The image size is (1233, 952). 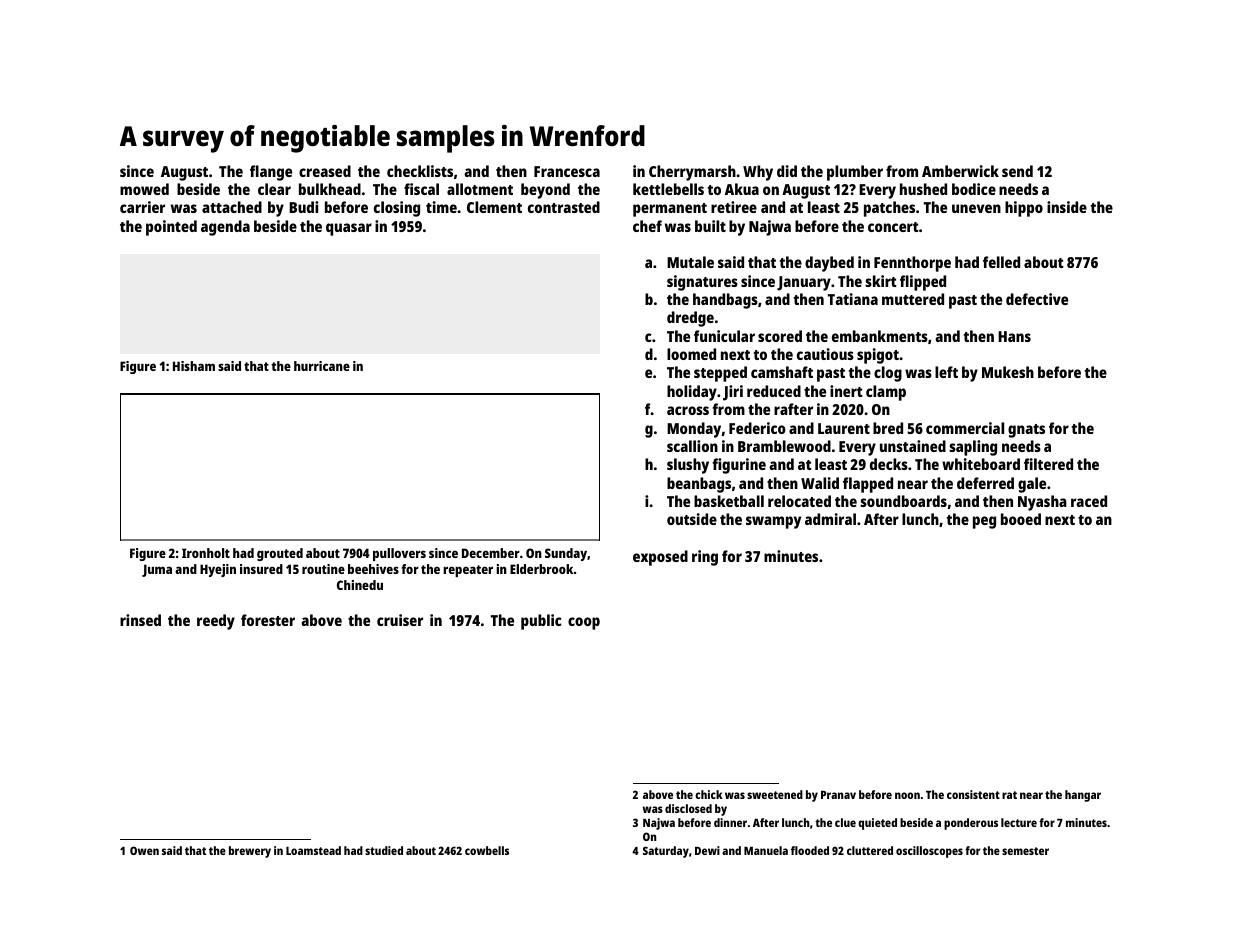 What do you see at coordinates (140, 620) in the screenshot?
I see `rinsed` at bounding box center [140, 620].
